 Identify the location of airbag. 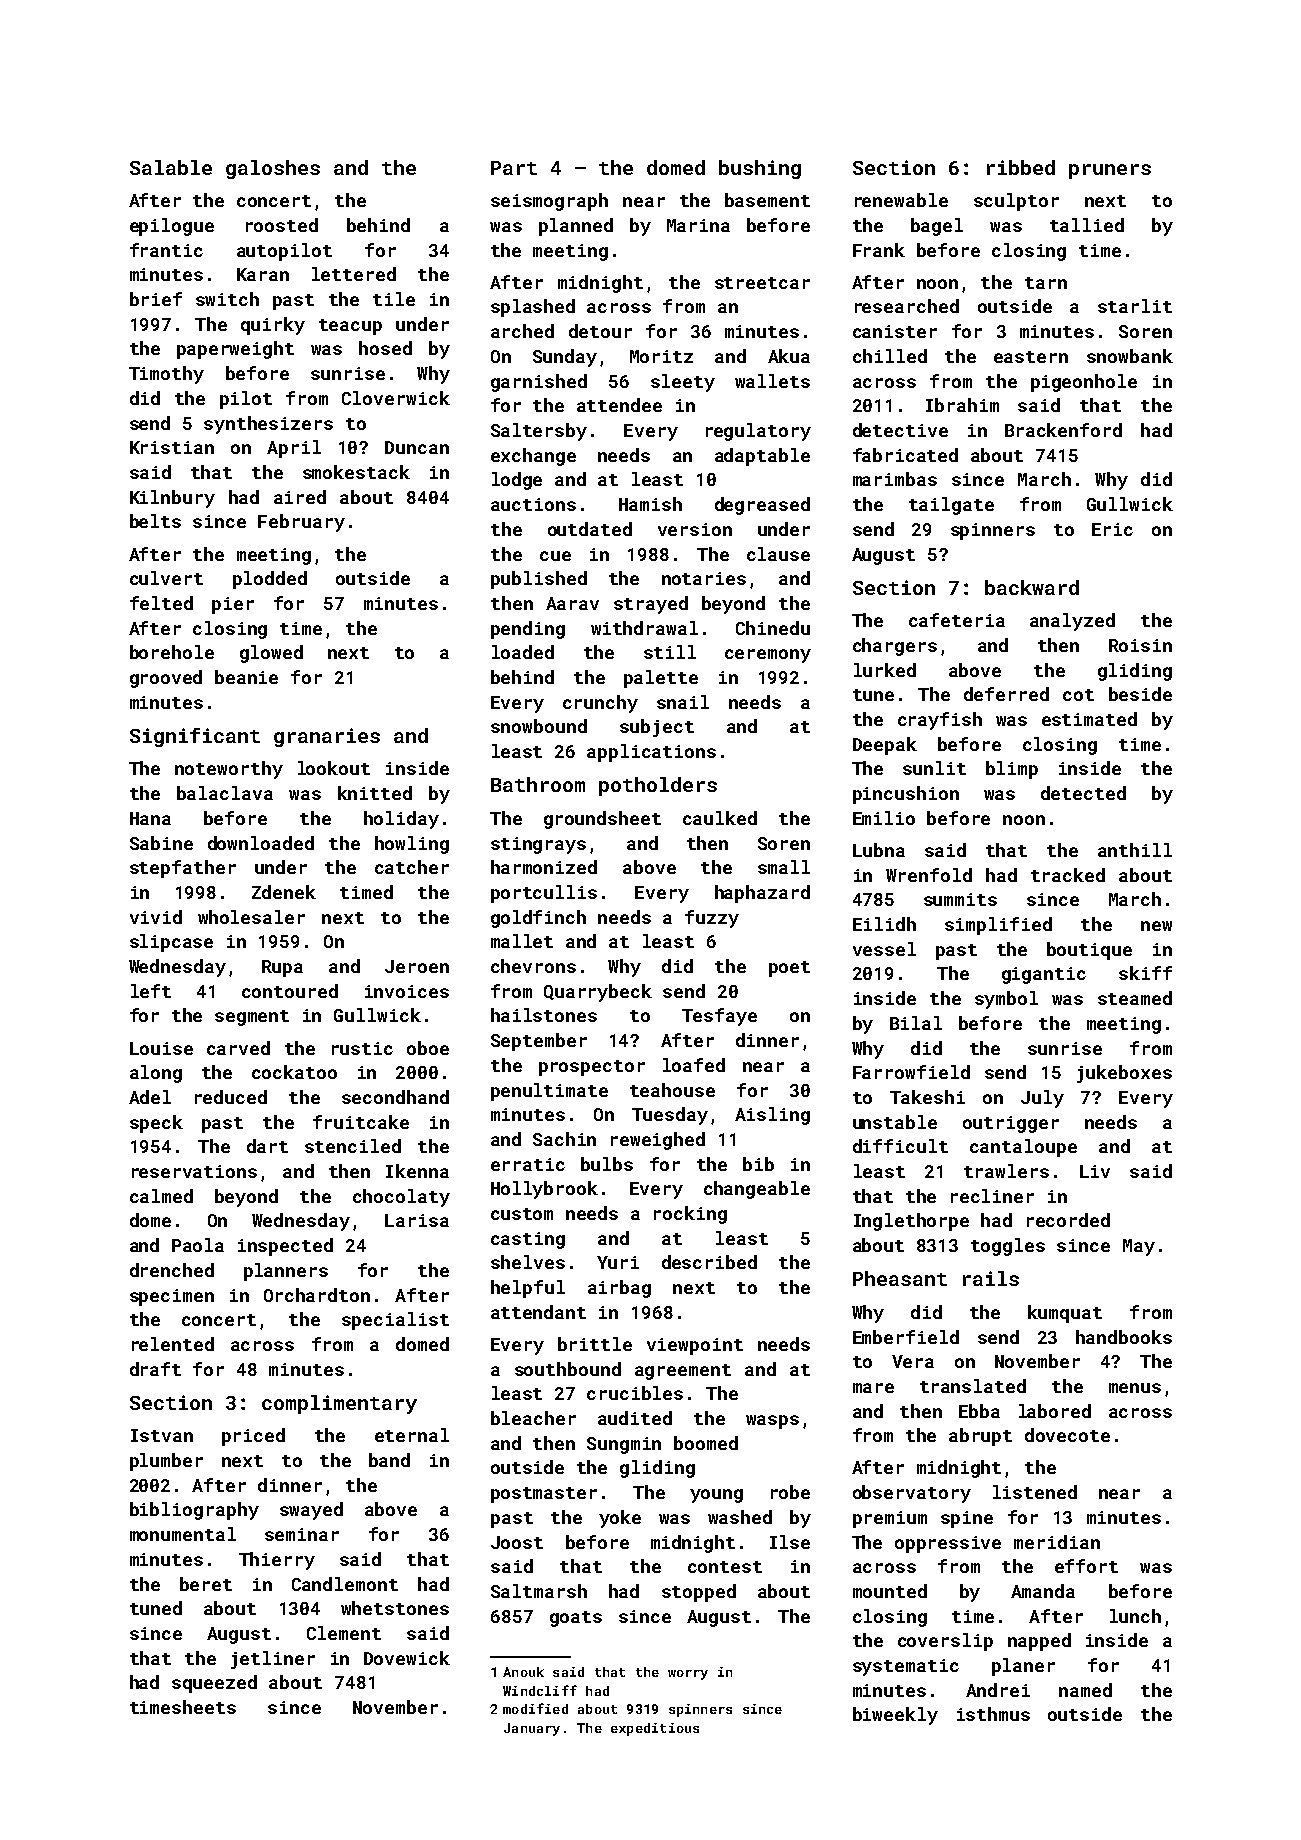
(619, 1289).
